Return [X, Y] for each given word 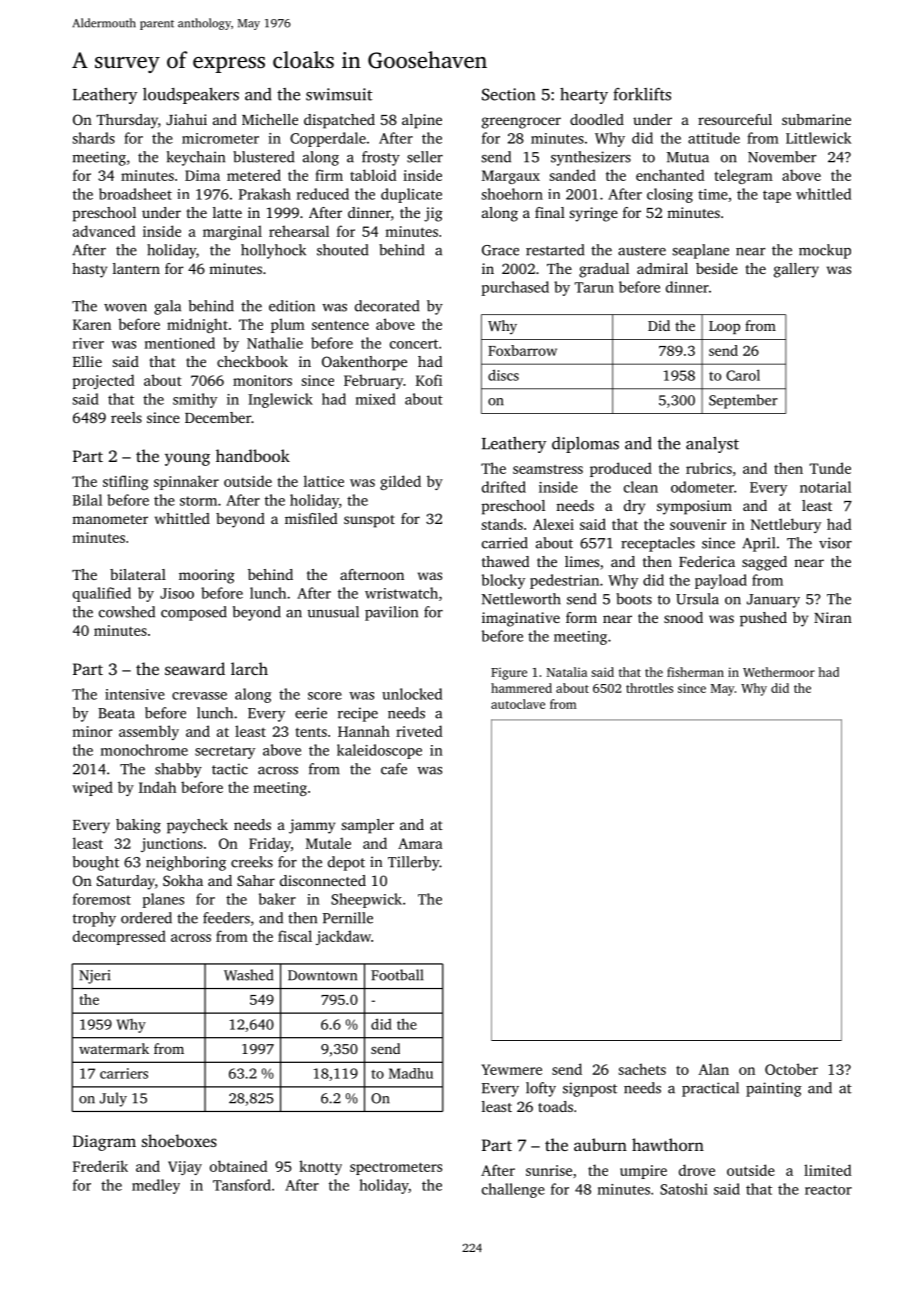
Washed [248, 975]
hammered [521, 688]
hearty [584, 96]
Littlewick [818, 138]
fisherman [695, 672]
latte [227, 212]
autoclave [518, 704]
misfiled [311, 518]
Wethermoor [779, 672]
